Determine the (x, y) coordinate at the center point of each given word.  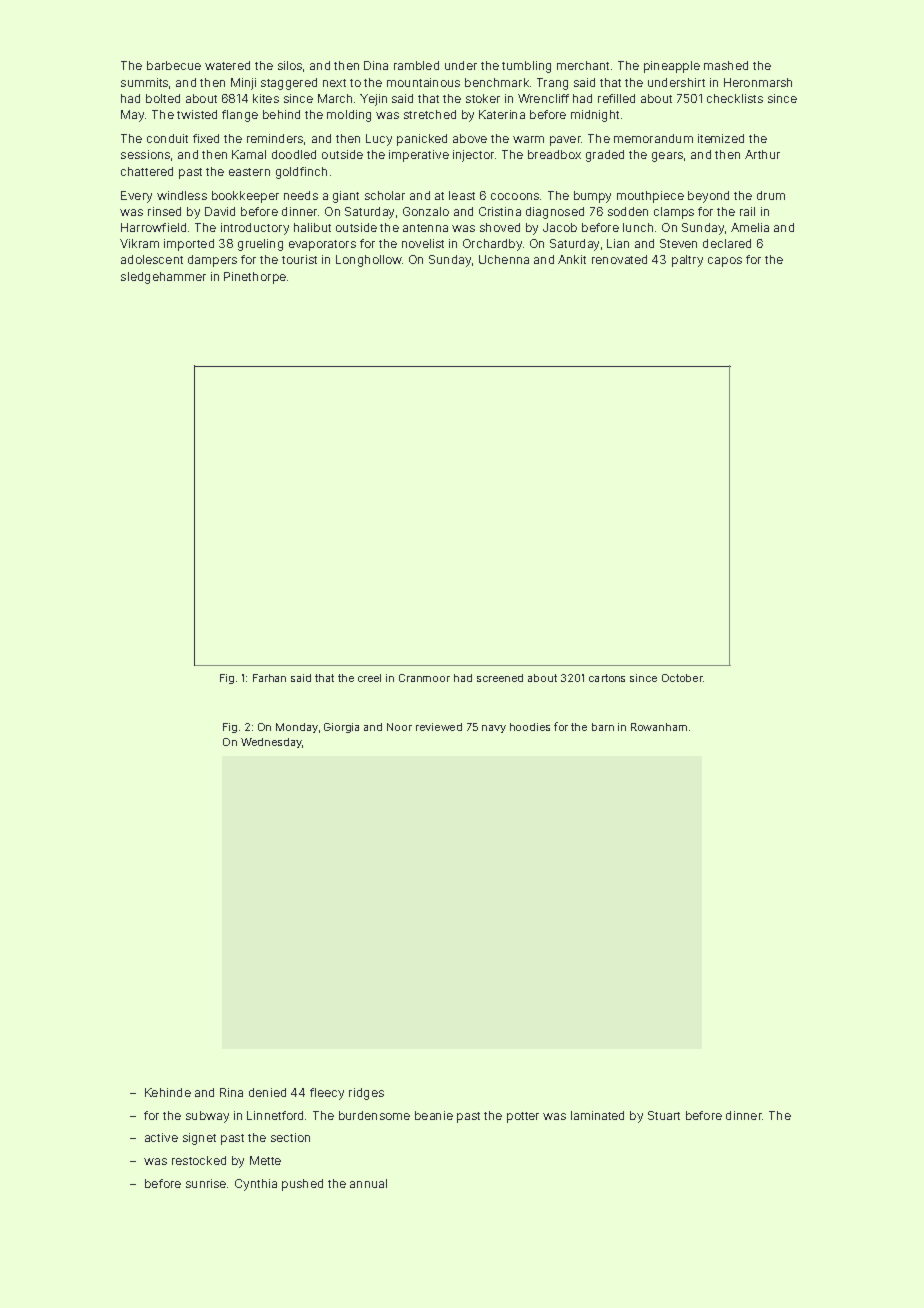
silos (290, 65)
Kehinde (168, 1092)
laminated (597, 1115)
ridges (366, 1094)
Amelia (750, 227)
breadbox (554, 154)
